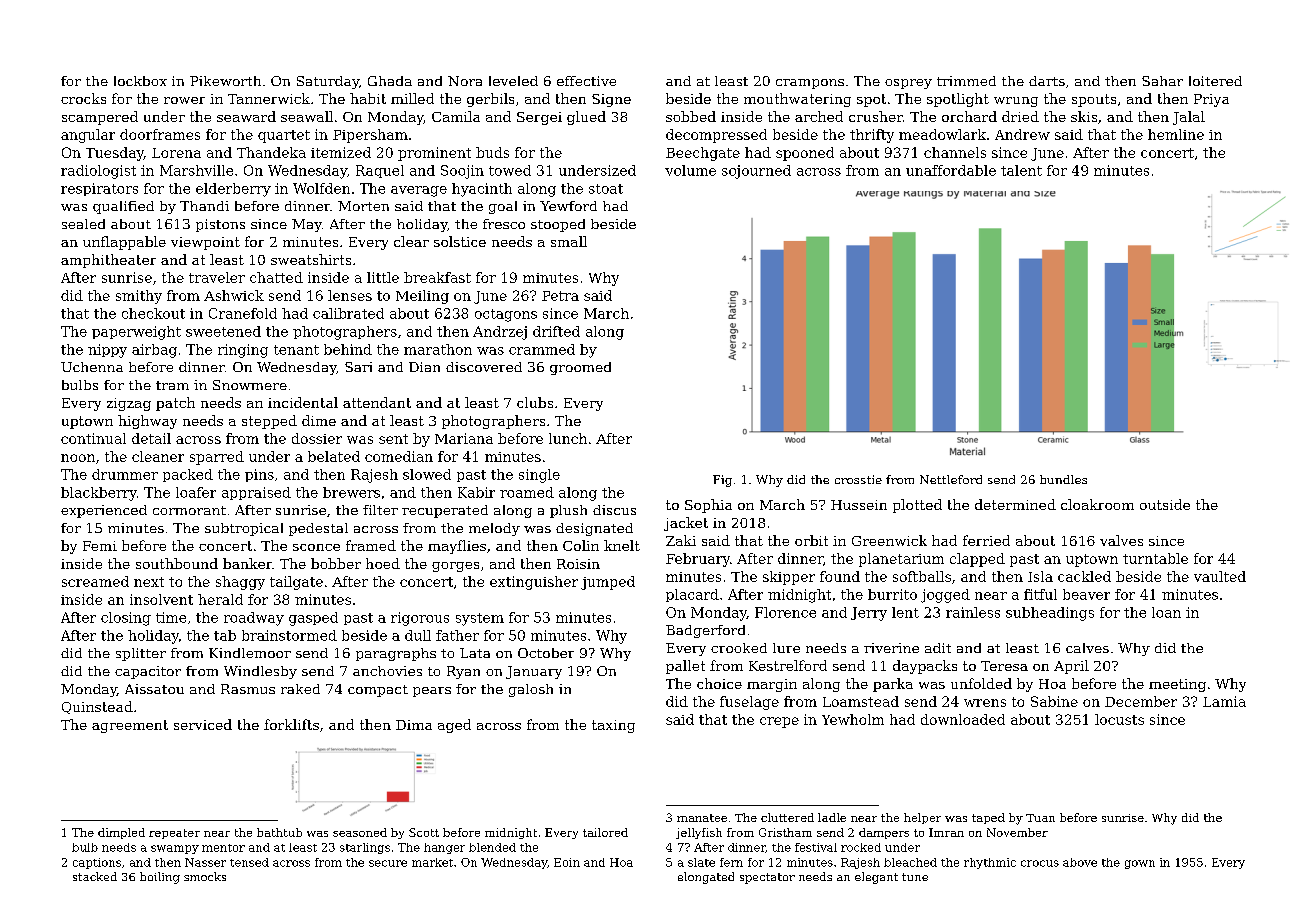 The image size is (1308, 924). What do you see at coordinates (506, 315) in the screenshot?
I see `octagons` at bounding box center [506, 315].
